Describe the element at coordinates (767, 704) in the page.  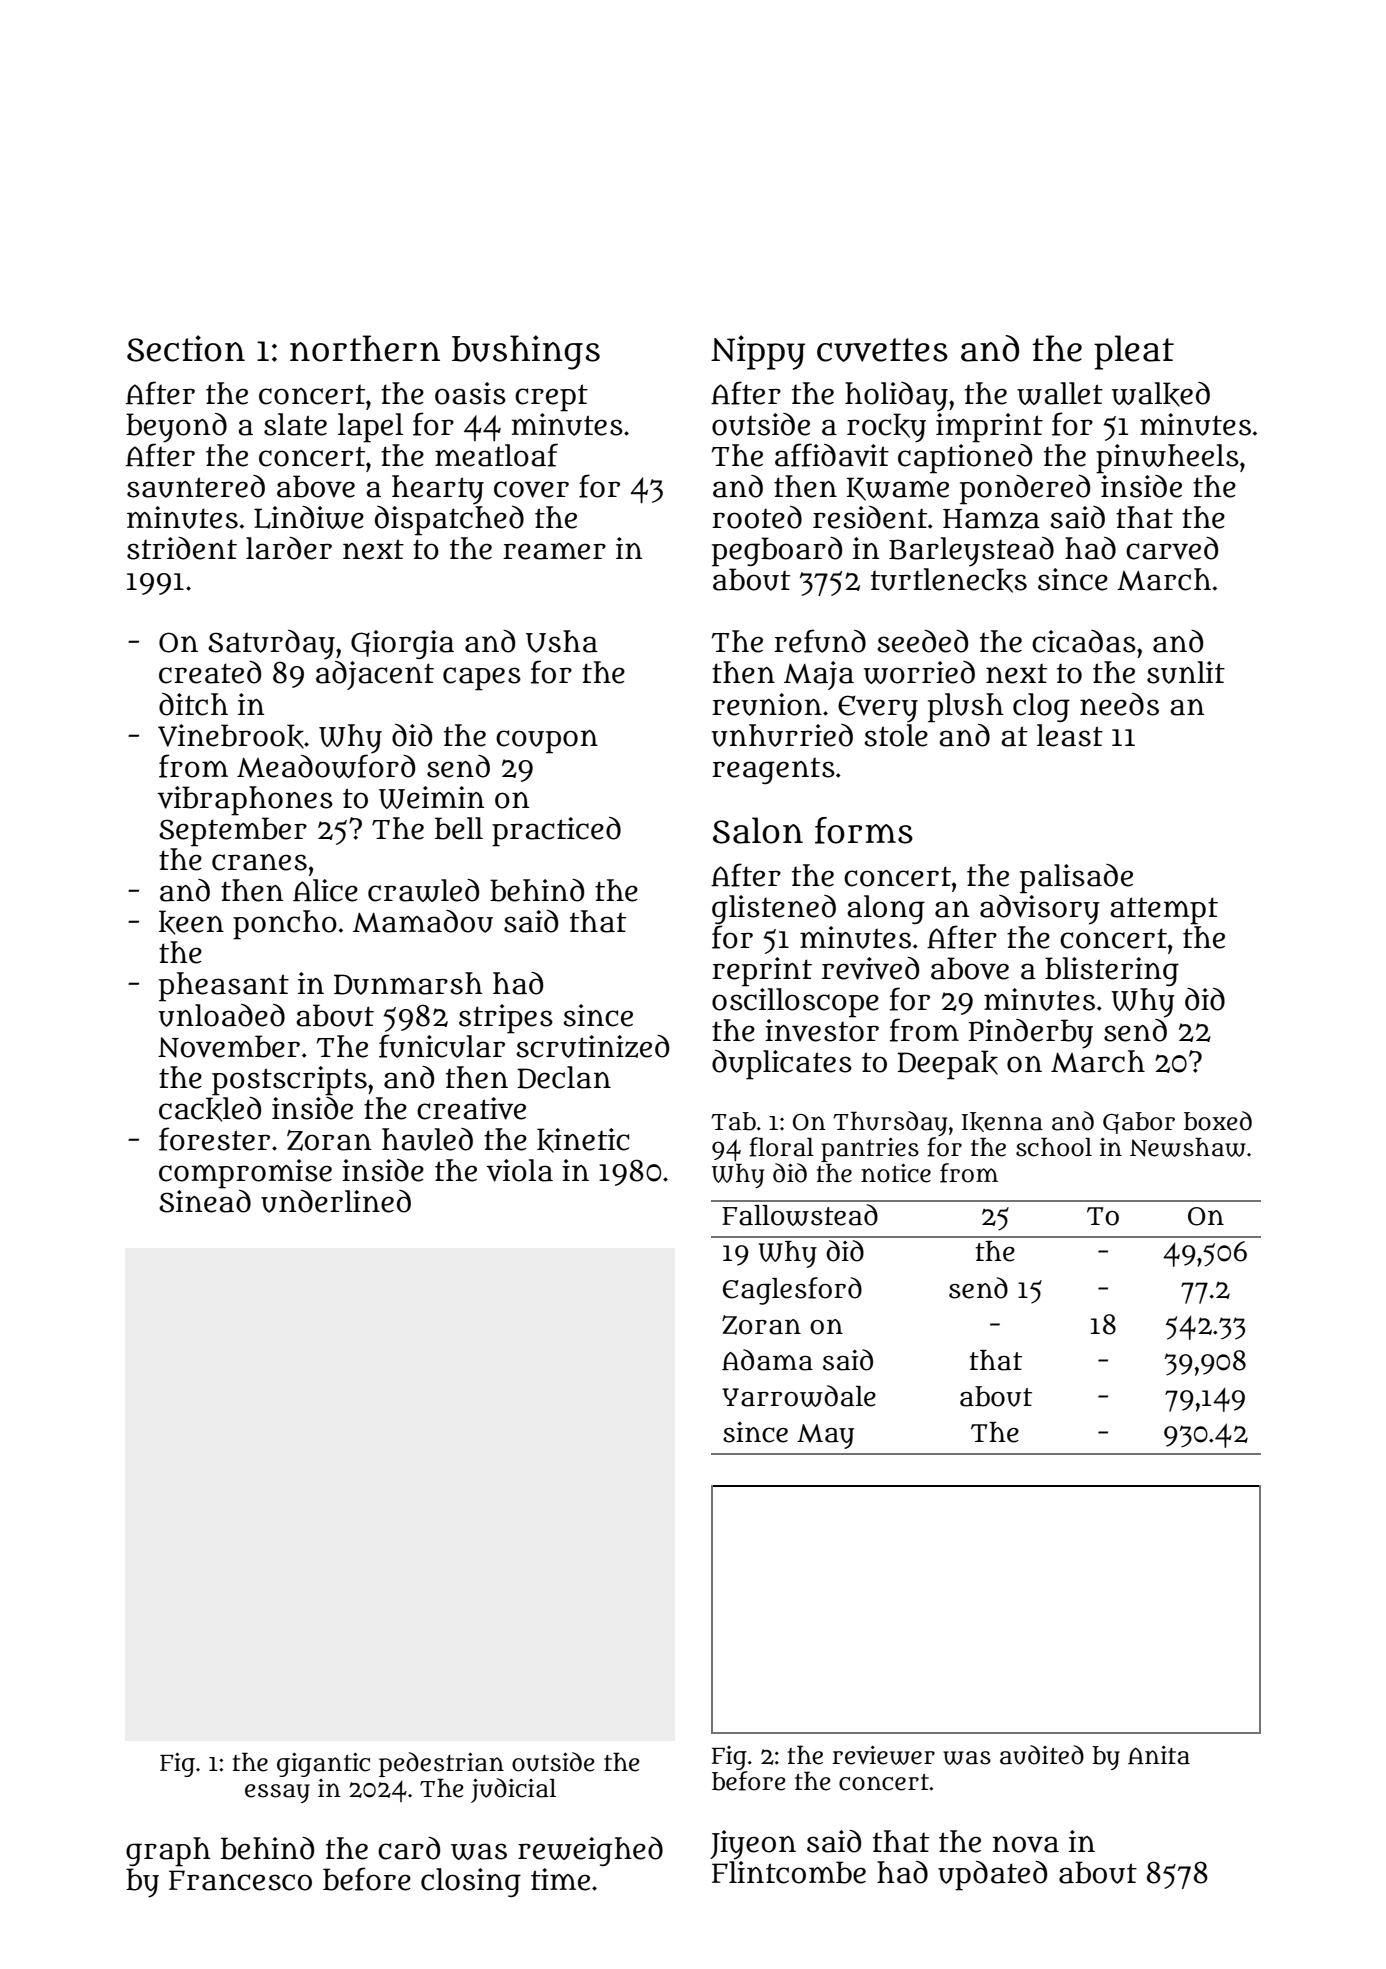
I see `reunion` at that location.
